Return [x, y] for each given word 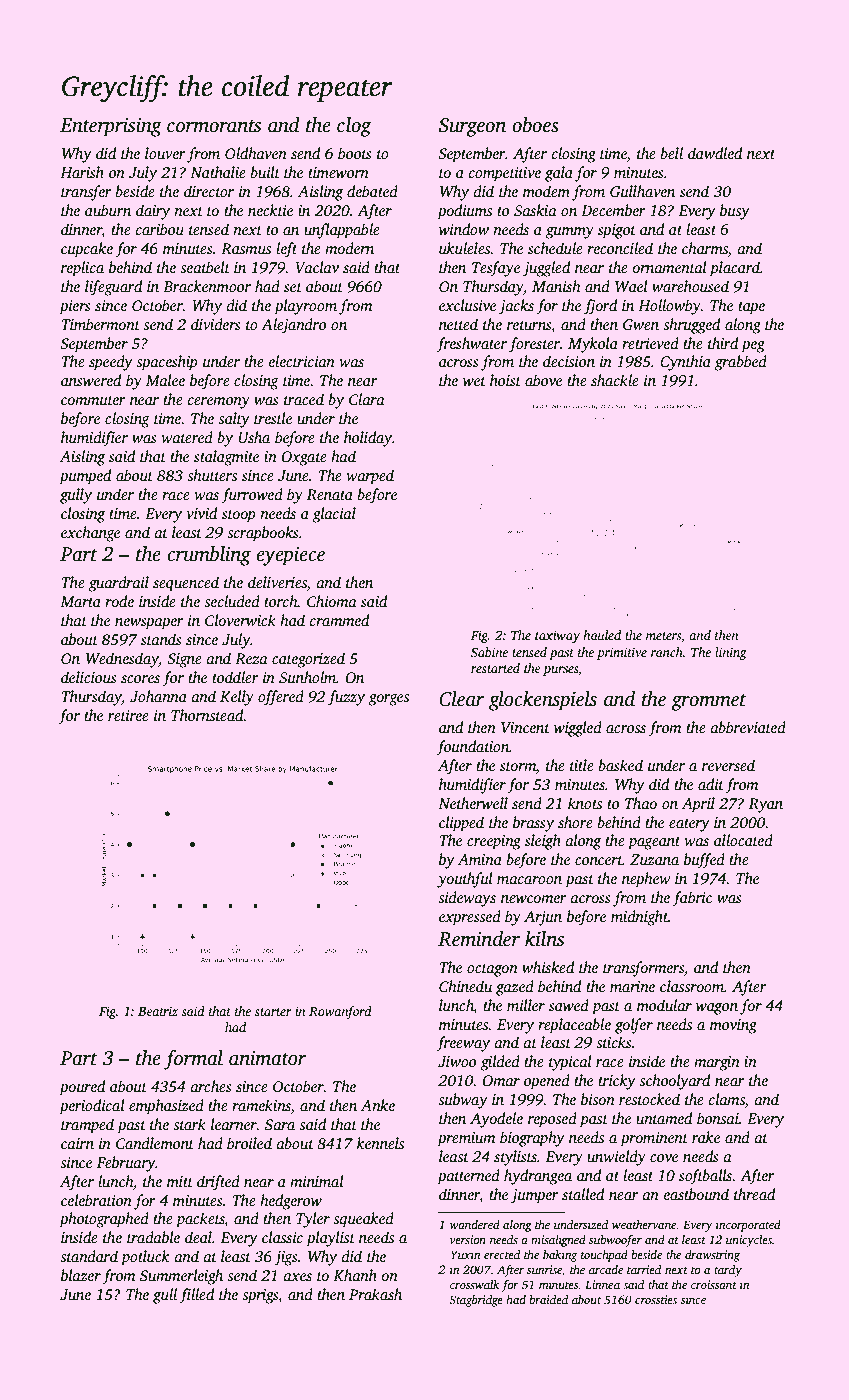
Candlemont [155, 1143]
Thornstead [207, 715]
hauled [602, 635]
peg [753, 347]
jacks [516, 307]
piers [75, 307]
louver [165, 153]
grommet [708, 702]
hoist [505, 380]
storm [518, 768]
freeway [463, 1044]
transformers [643, 969]
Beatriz [158, 1011]
